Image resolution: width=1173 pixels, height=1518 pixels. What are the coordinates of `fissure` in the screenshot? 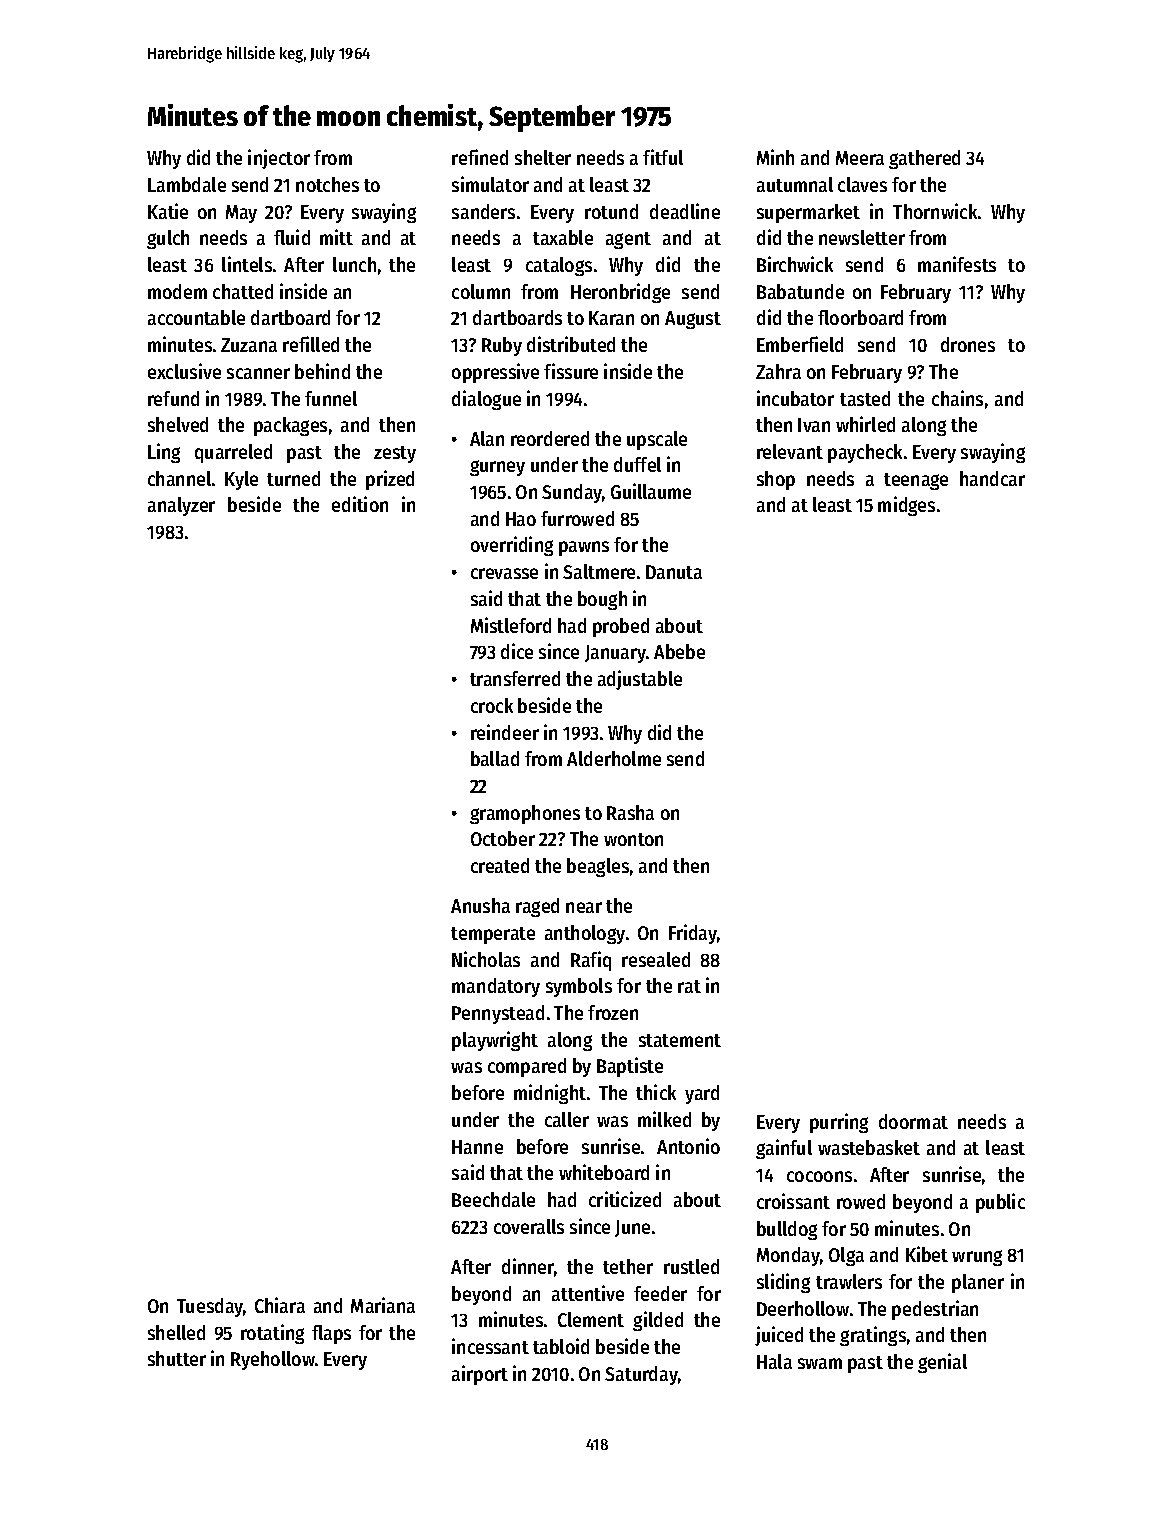 It's located at (571, 371).
